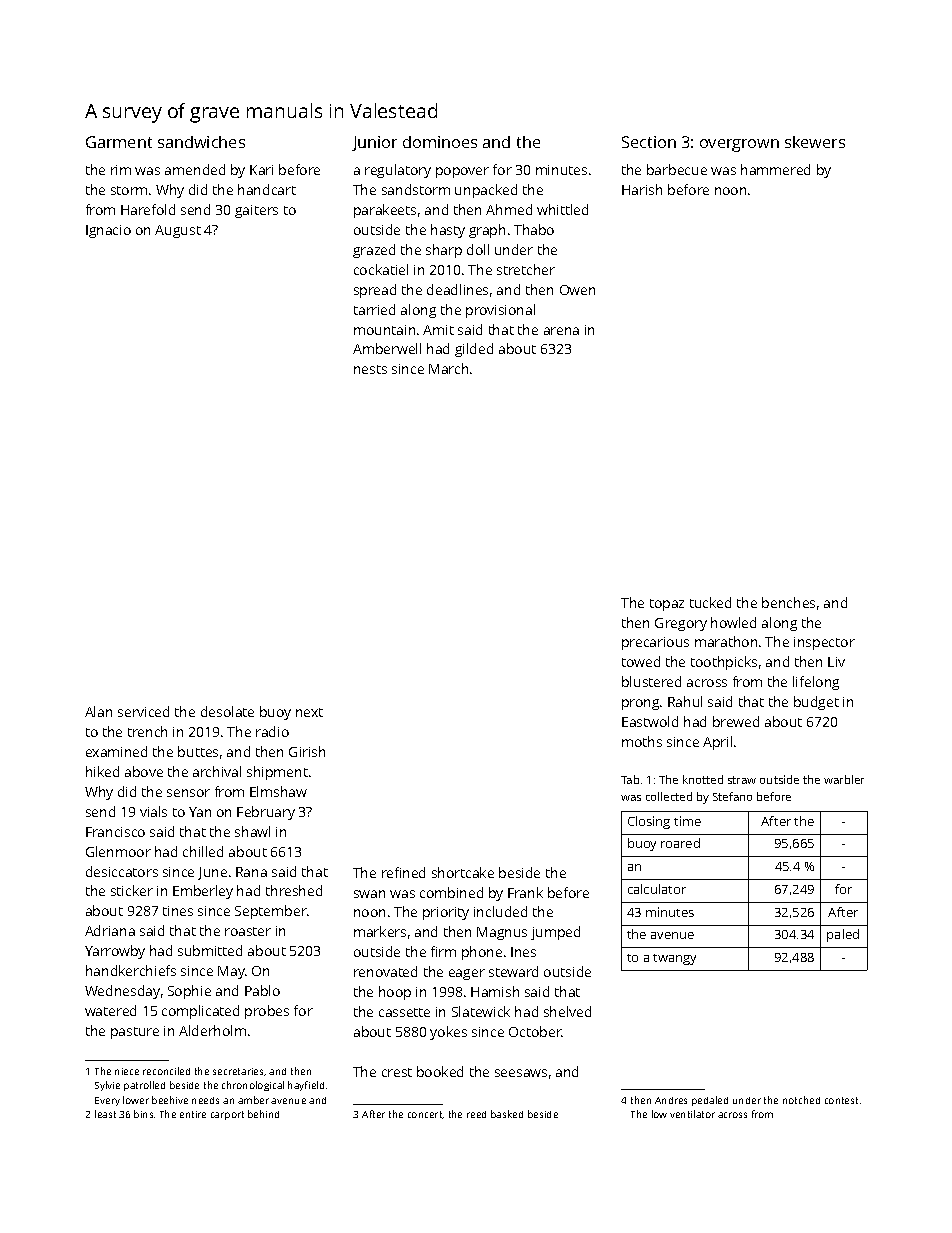  I want to click on crest, so click(397, 1072).
